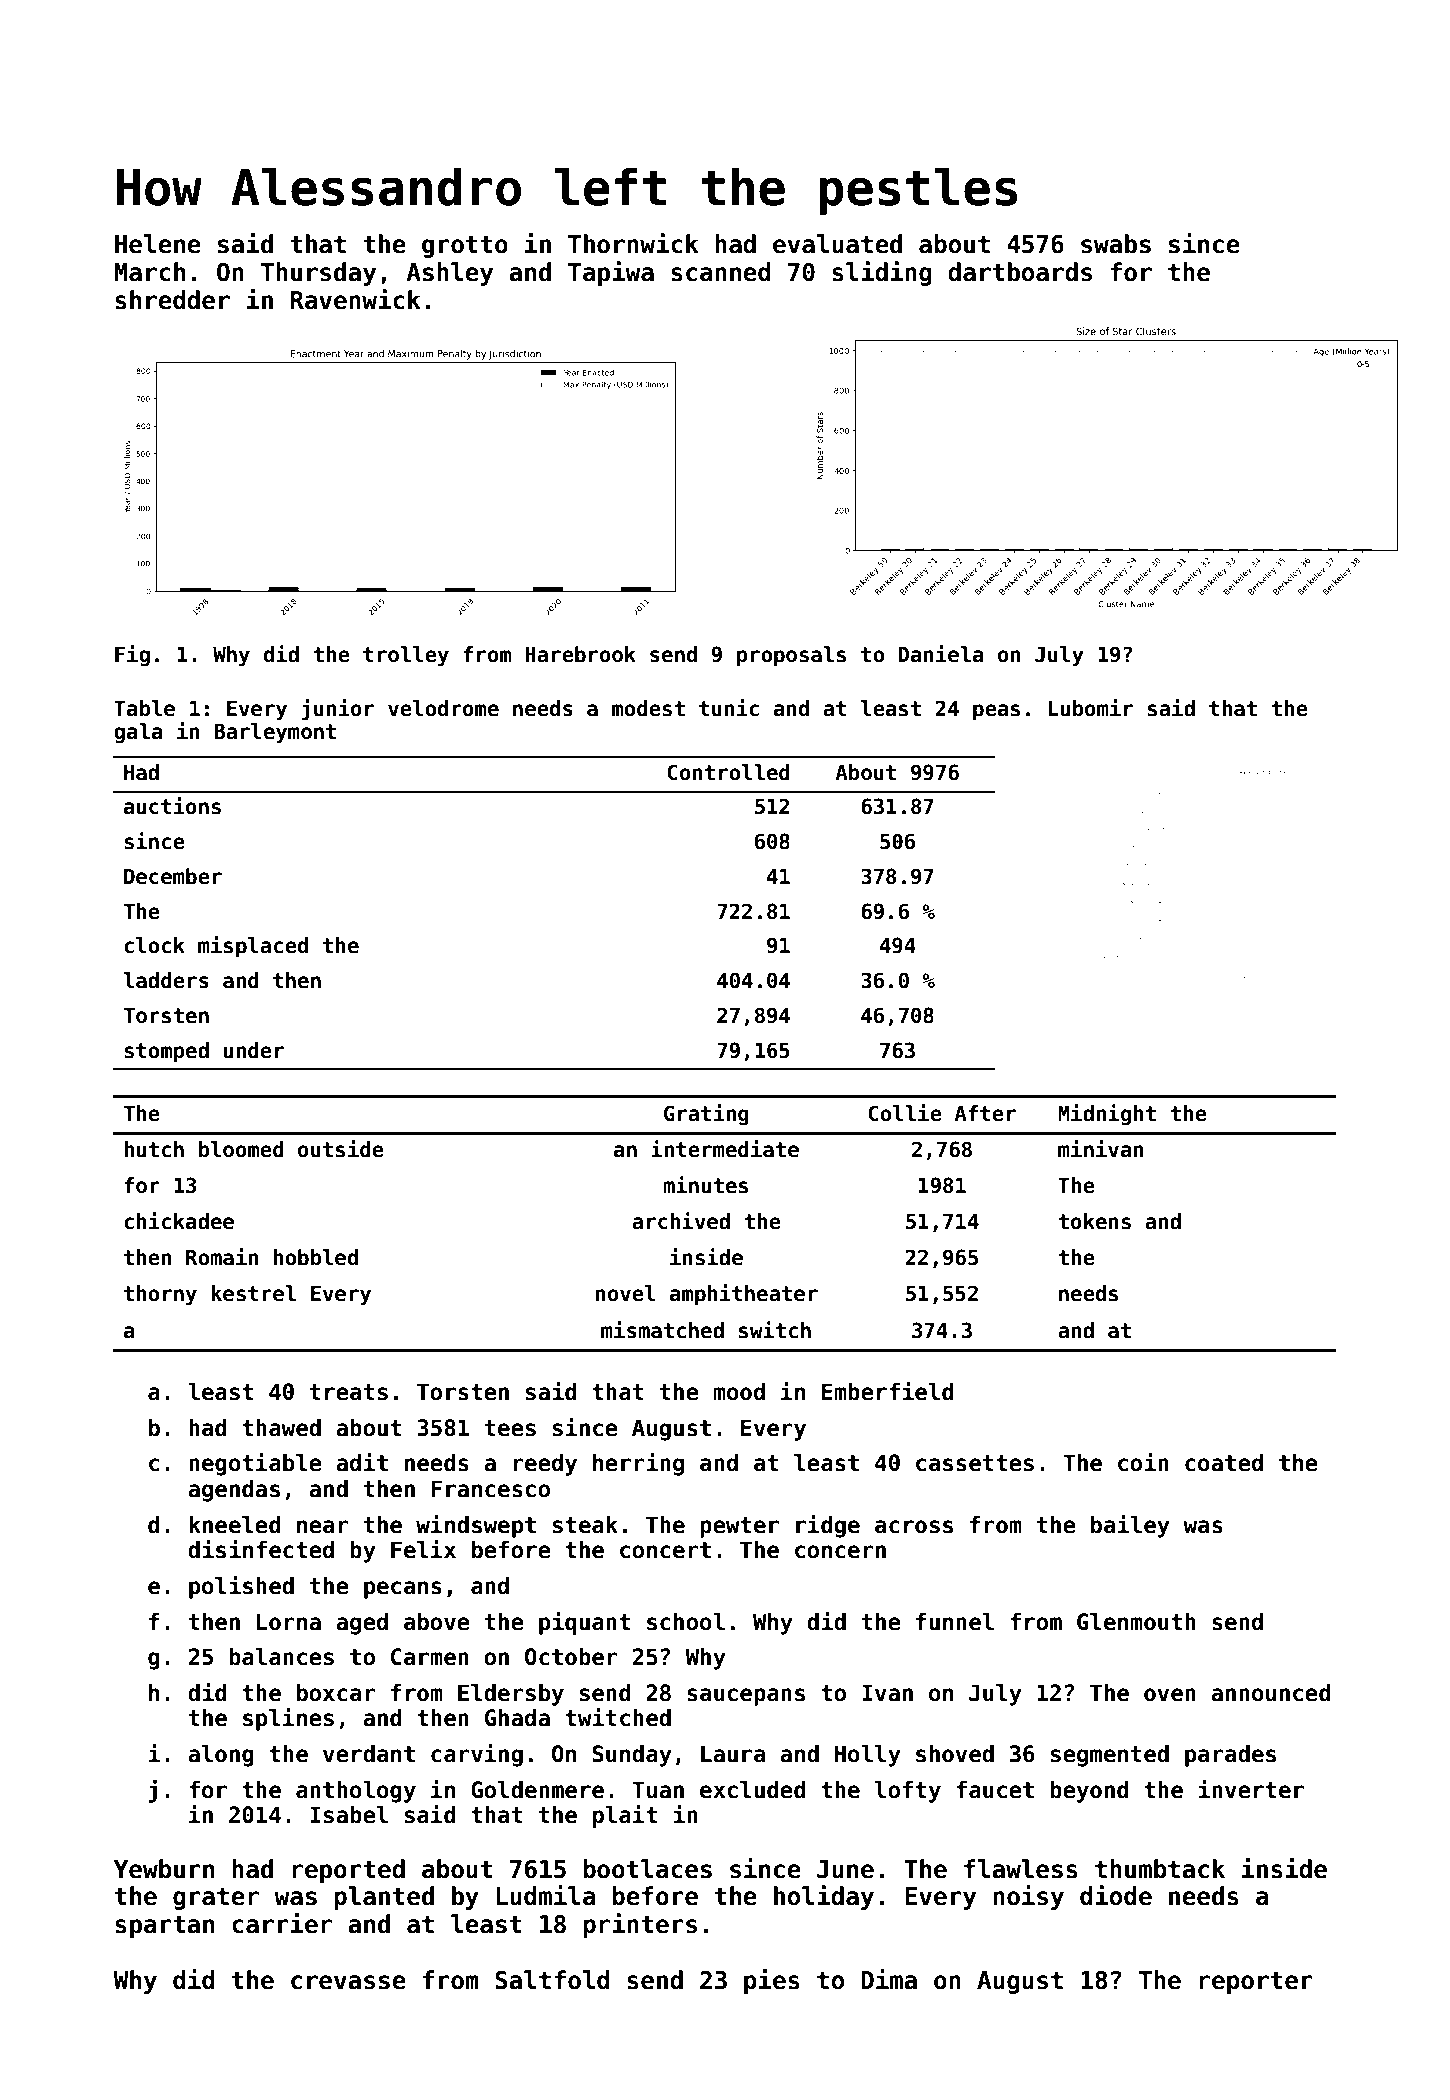 This document has height=2100, width=1450. I want to click on crevasse, so click(348, 1982).
